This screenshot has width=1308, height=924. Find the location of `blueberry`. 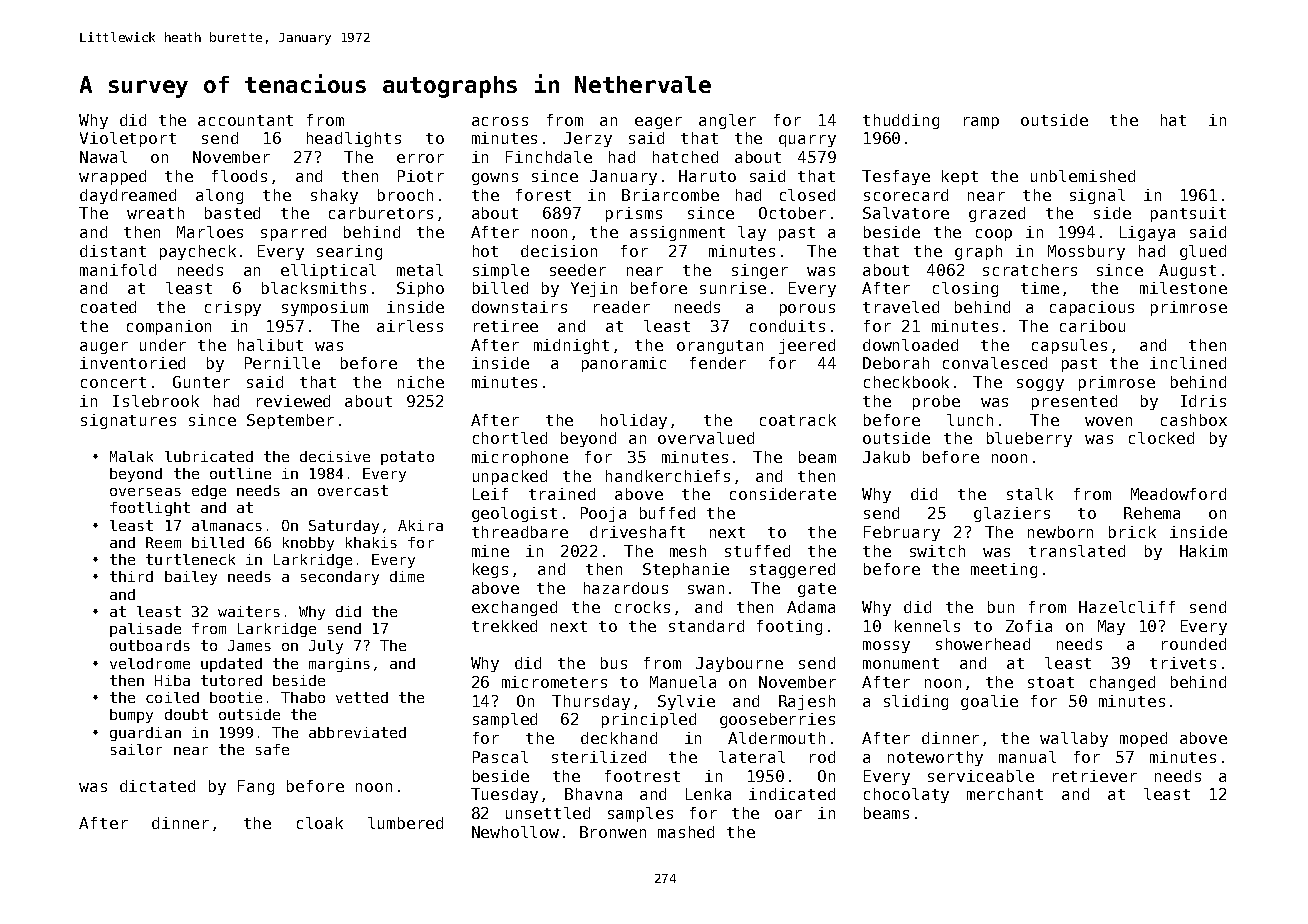

blueberry is located at coordinates (1029, 439).
